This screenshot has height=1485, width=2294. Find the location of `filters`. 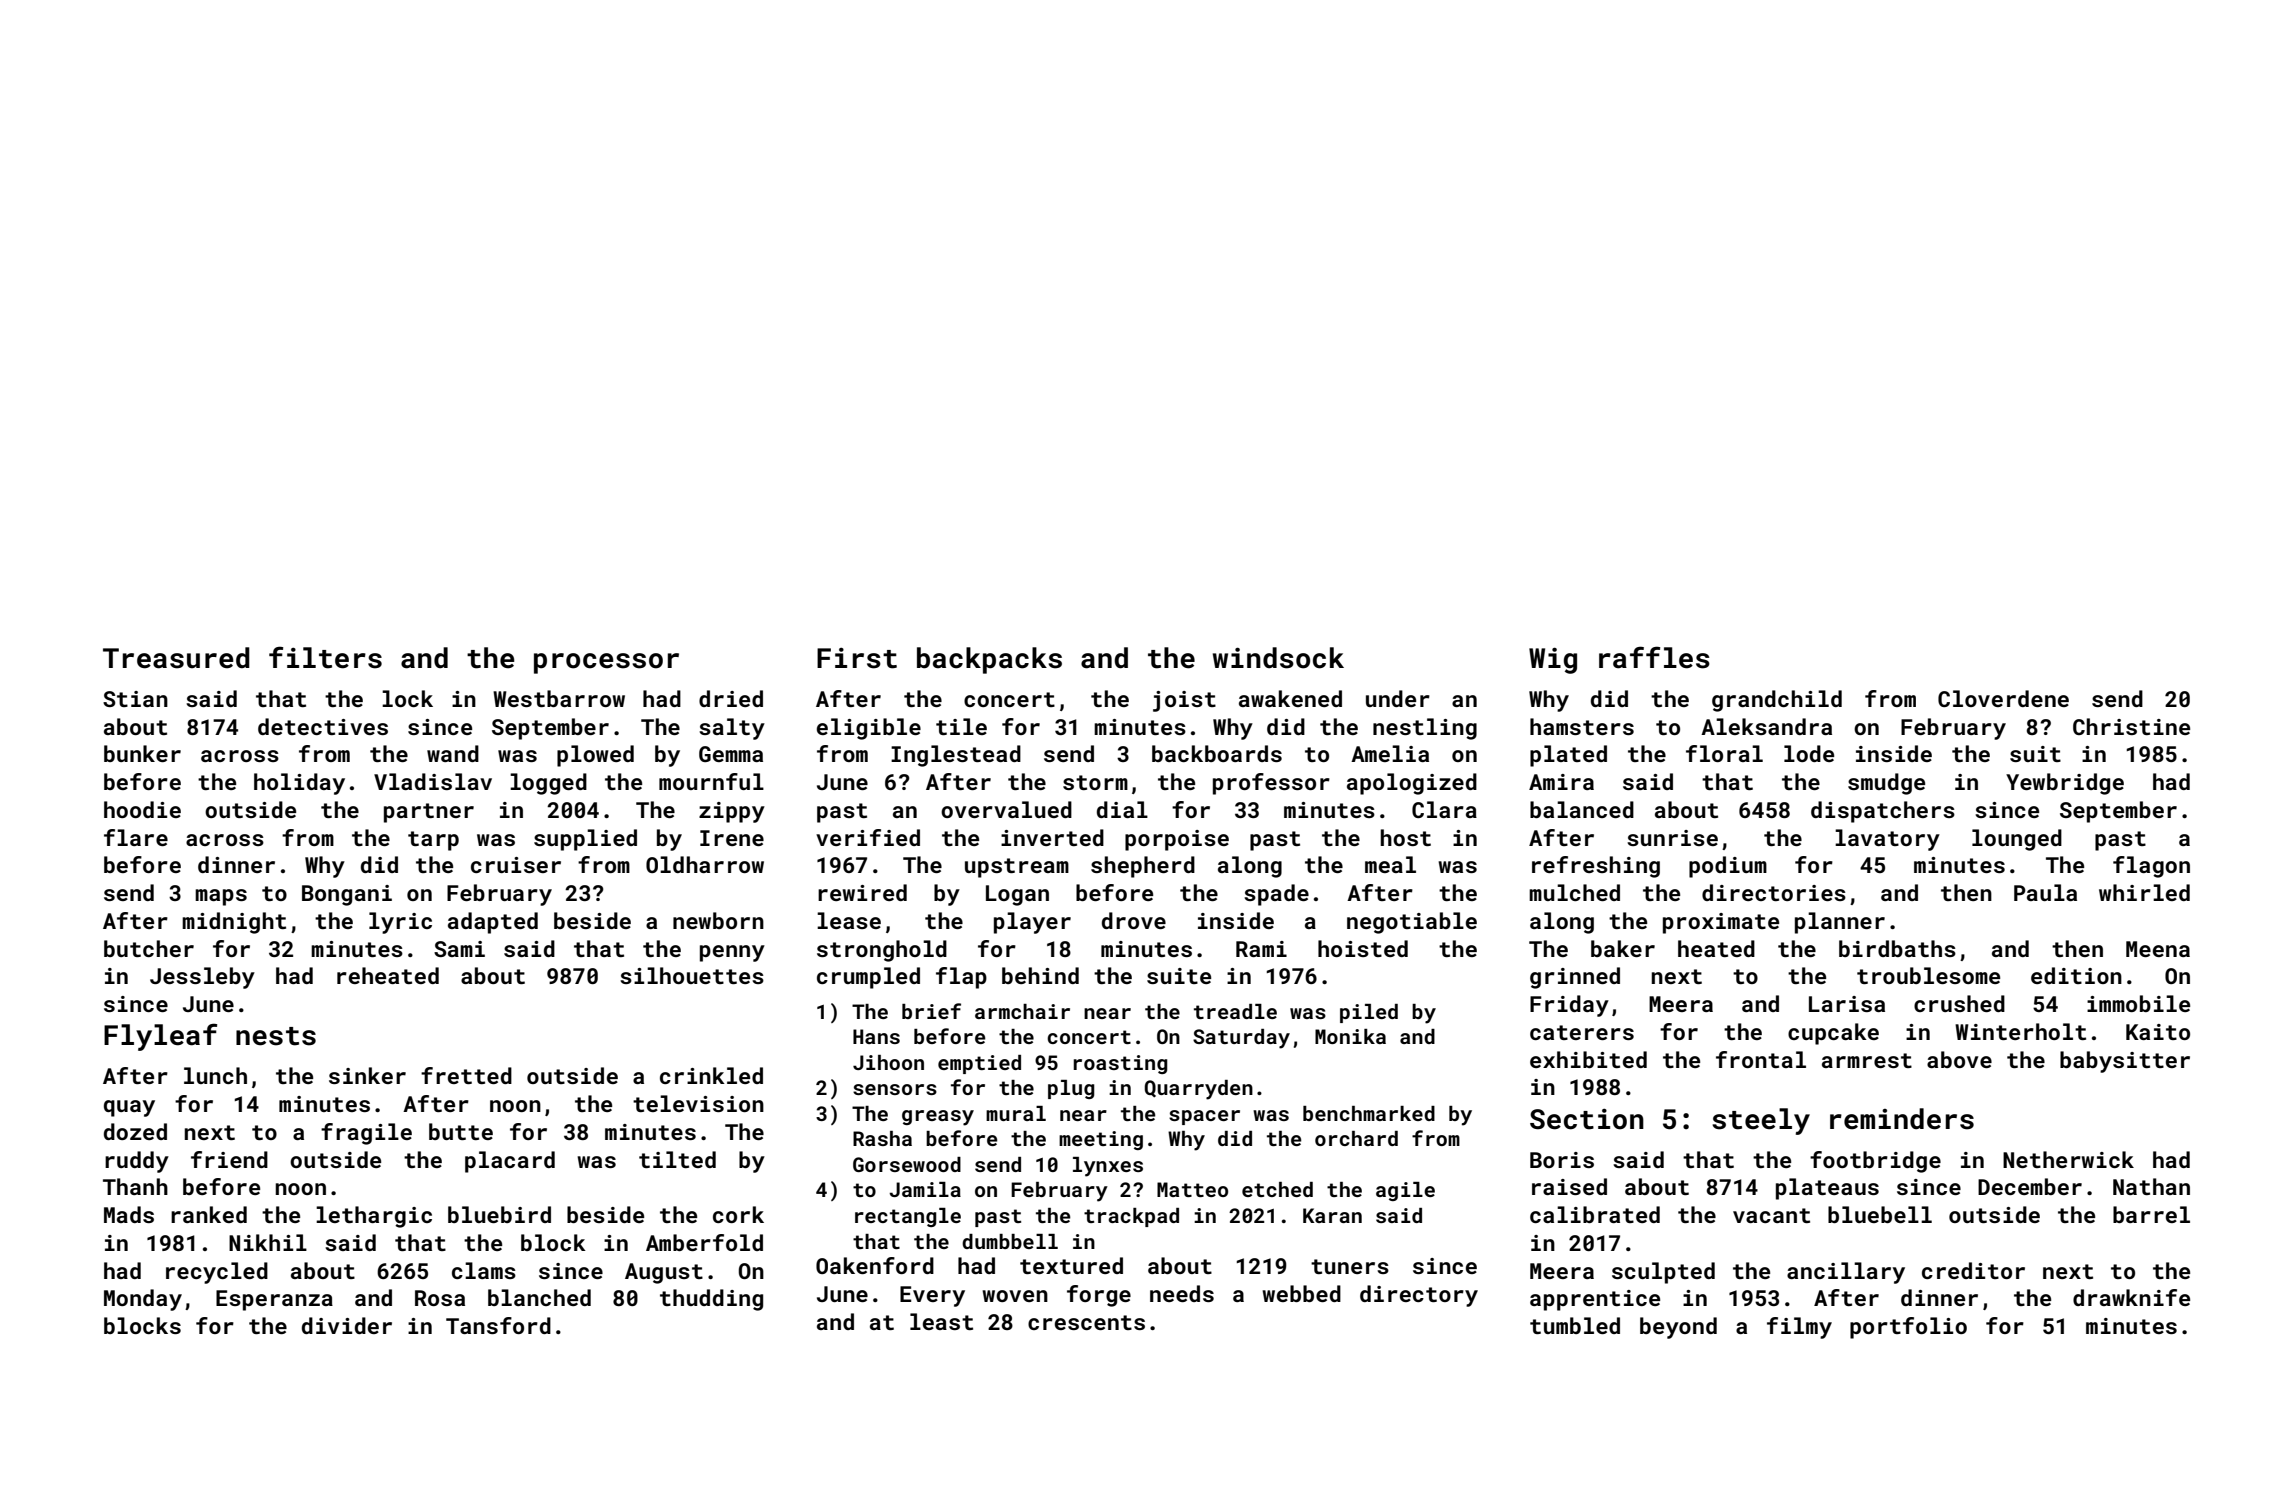

filters is located at coordinates (325, 657).
